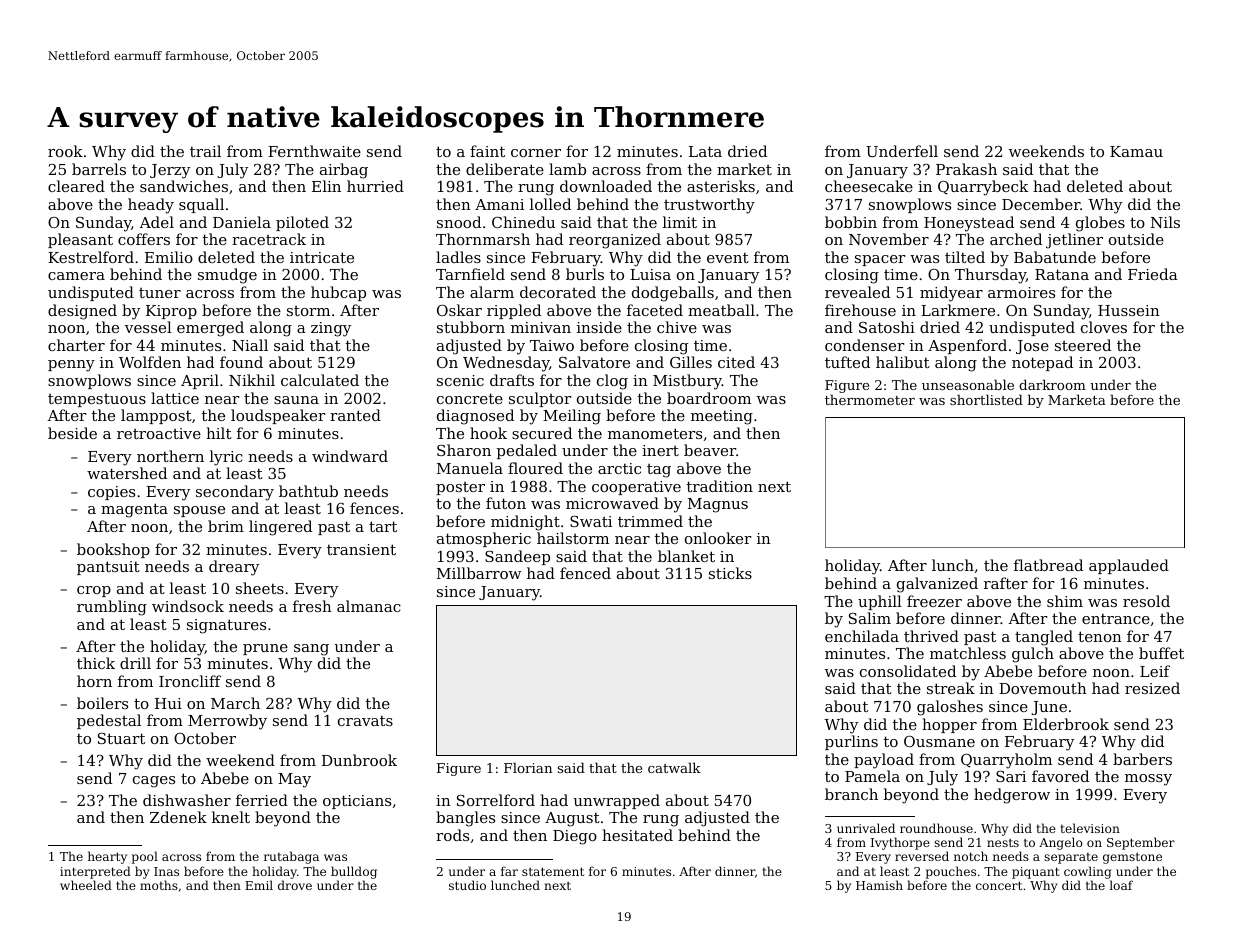  What do you see at coordinates (949, 725) in the screenshot?
I see `hopper` at bounding box center [949, 725].
